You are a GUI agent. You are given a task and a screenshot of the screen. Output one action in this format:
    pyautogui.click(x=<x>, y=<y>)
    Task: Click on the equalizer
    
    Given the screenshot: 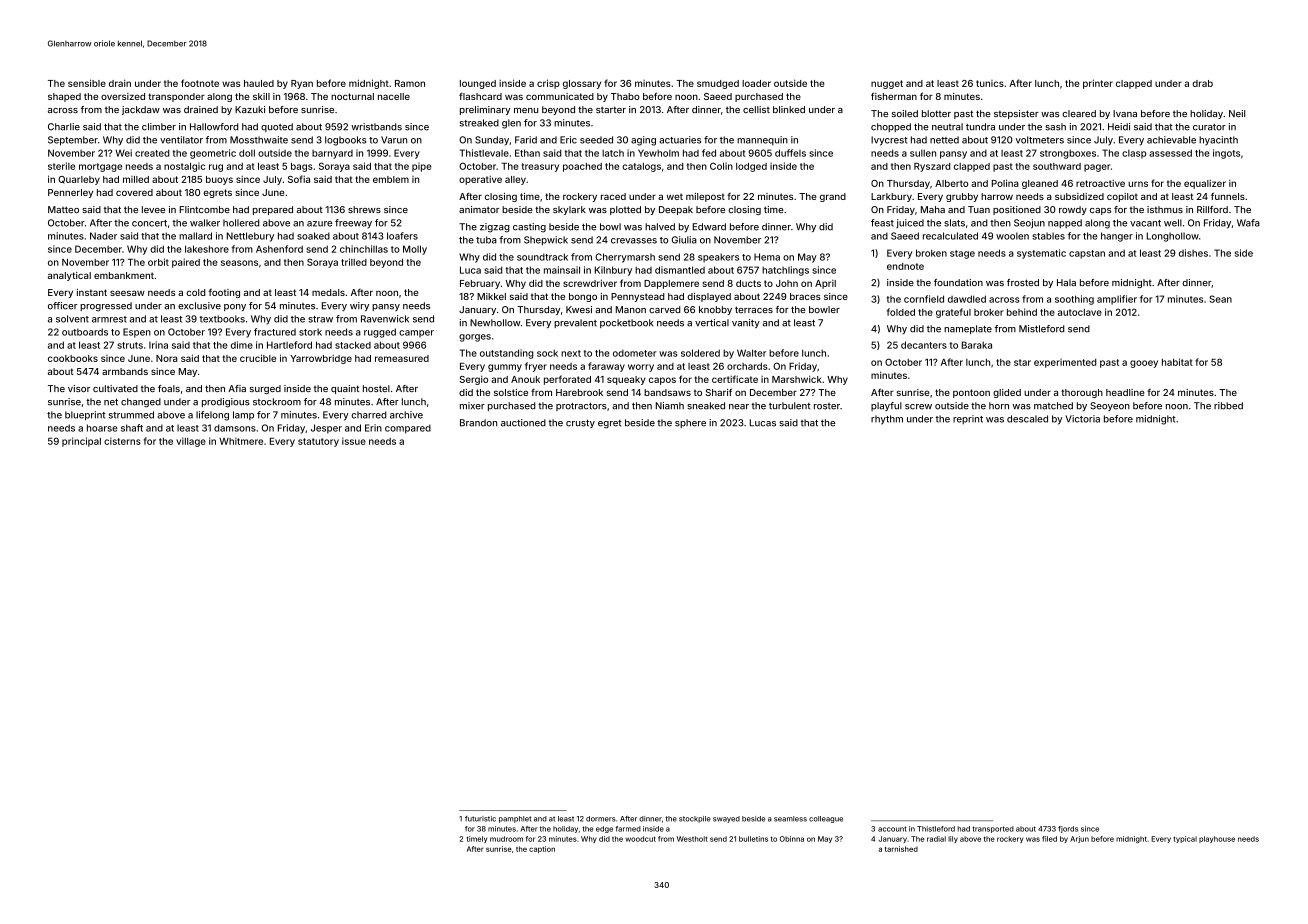 What is the action you would take?
    pyautogui.click(x=1205, y=184)
